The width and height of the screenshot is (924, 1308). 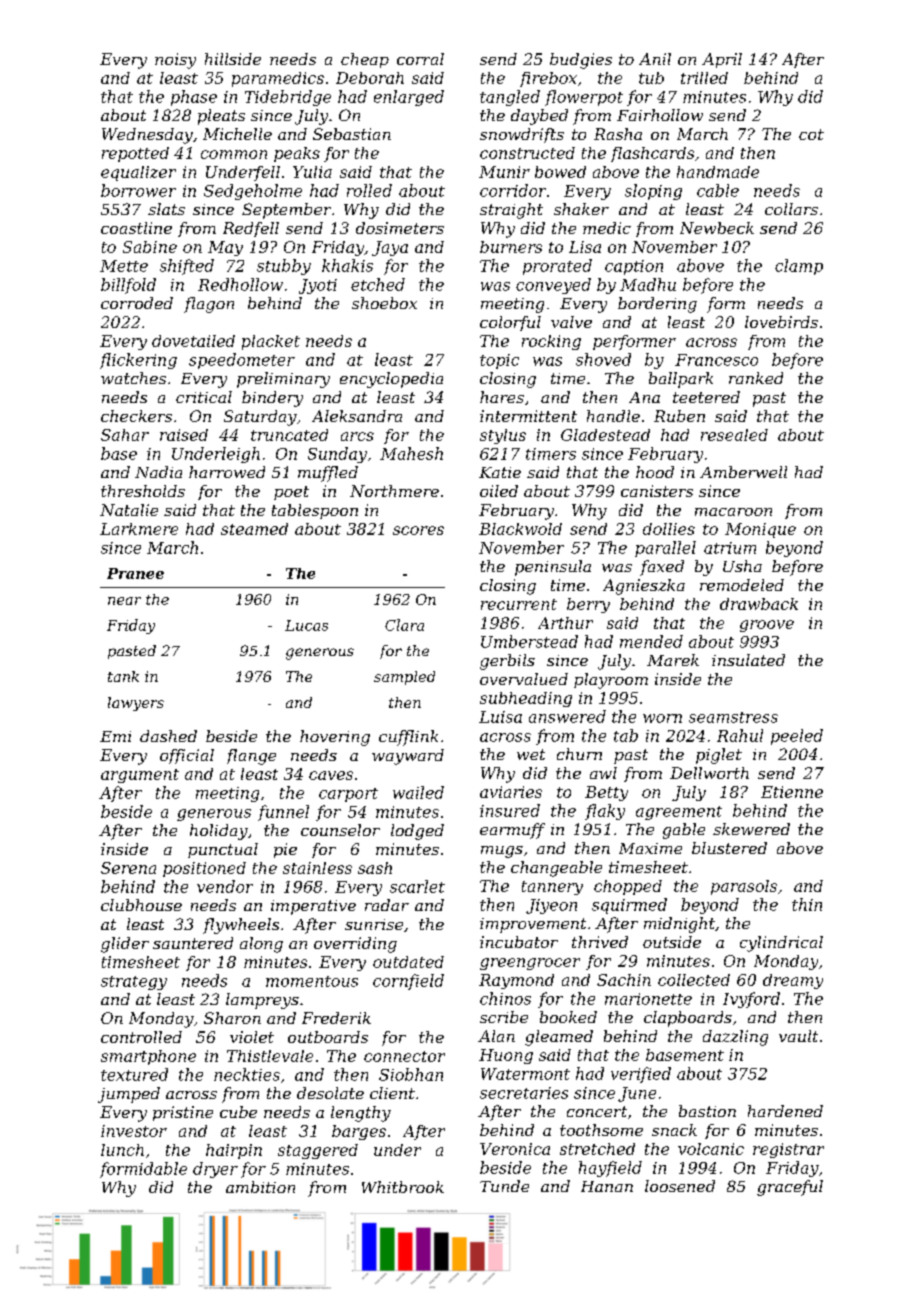 What do you see at coordinates (655, 59) in the screenshot?
I see `Anil` at bounding box center [655, 59].
